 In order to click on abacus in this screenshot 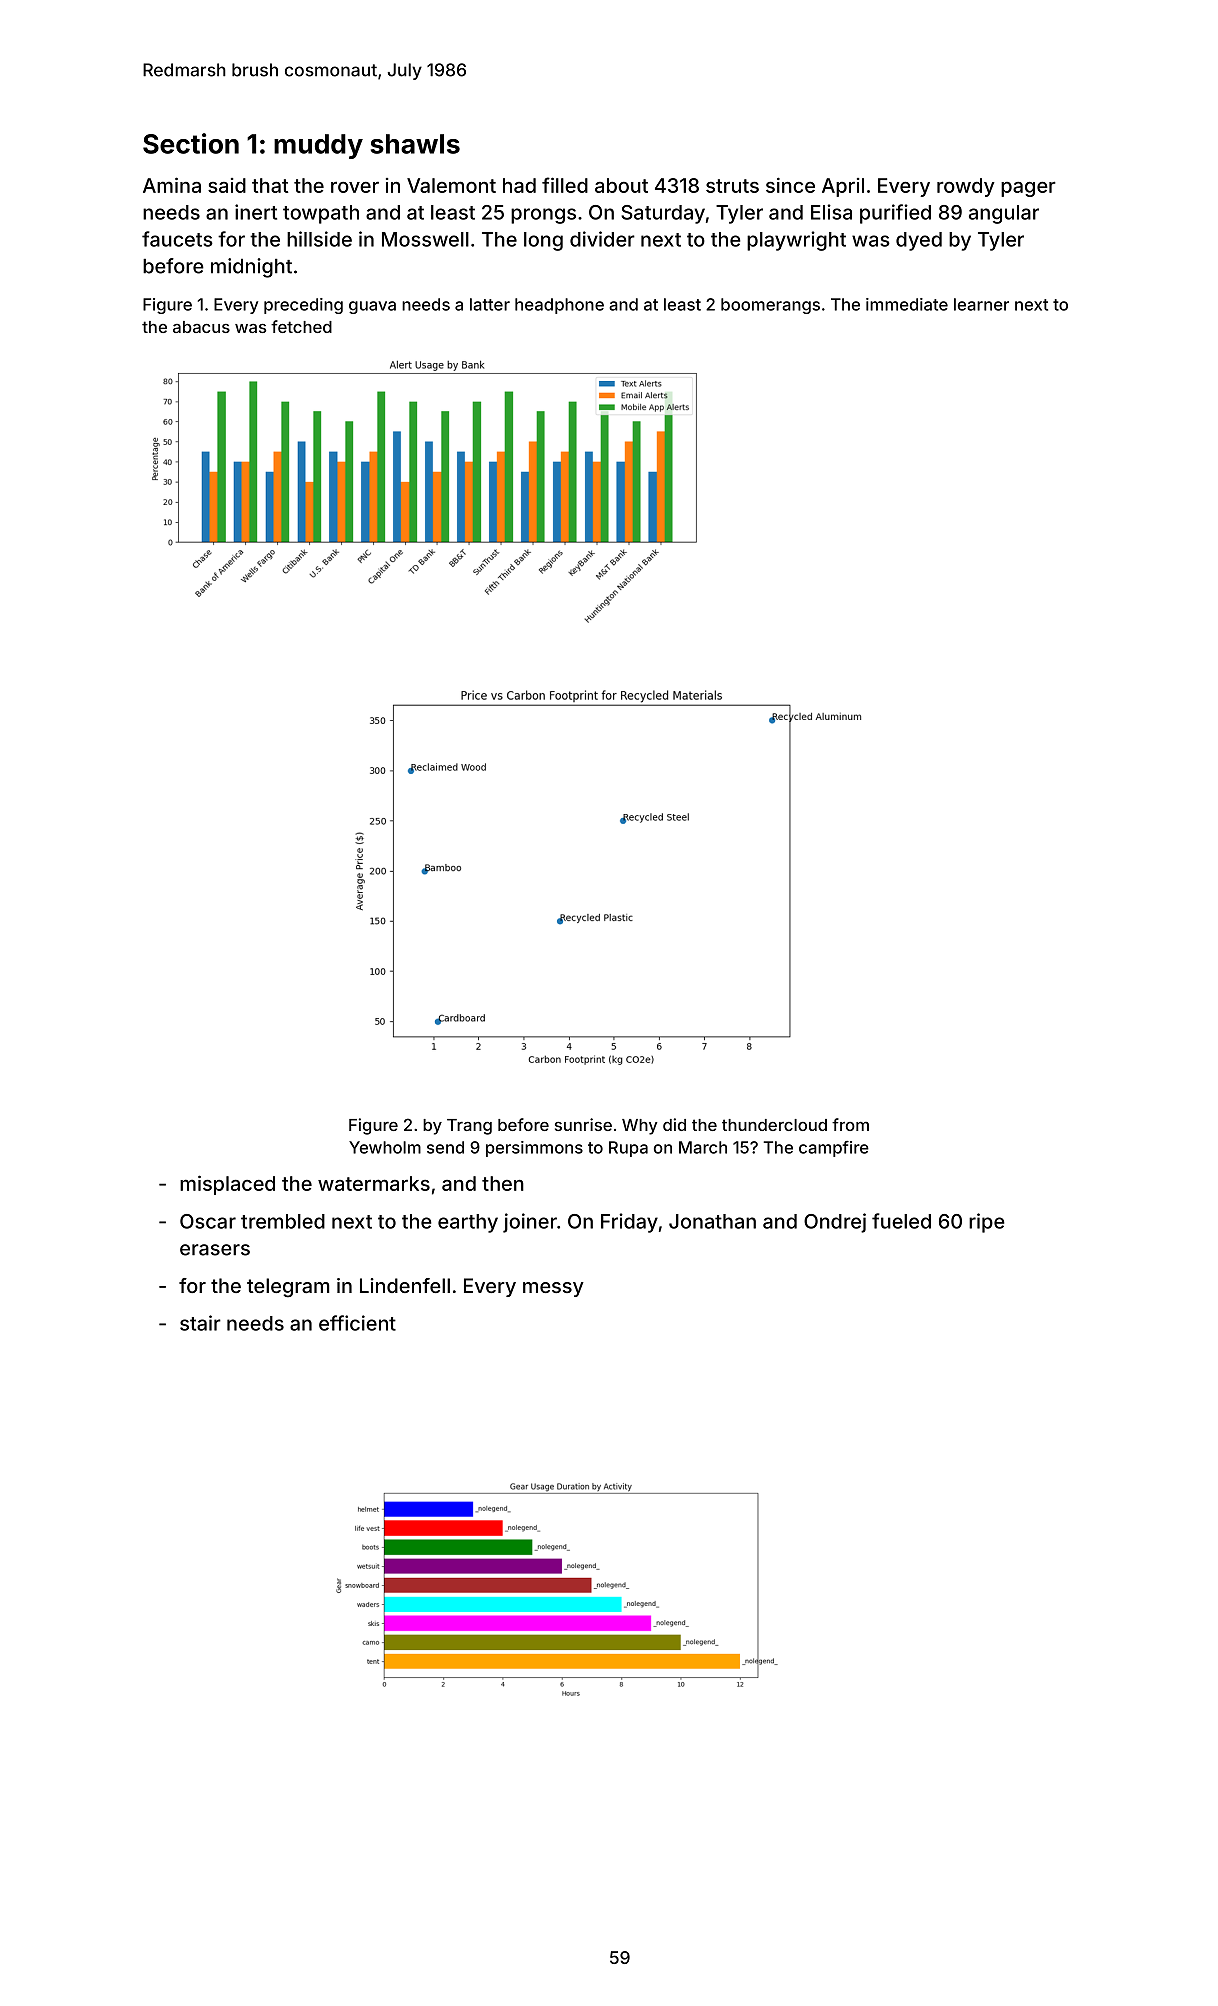, I will do `click(201, 327)`.
